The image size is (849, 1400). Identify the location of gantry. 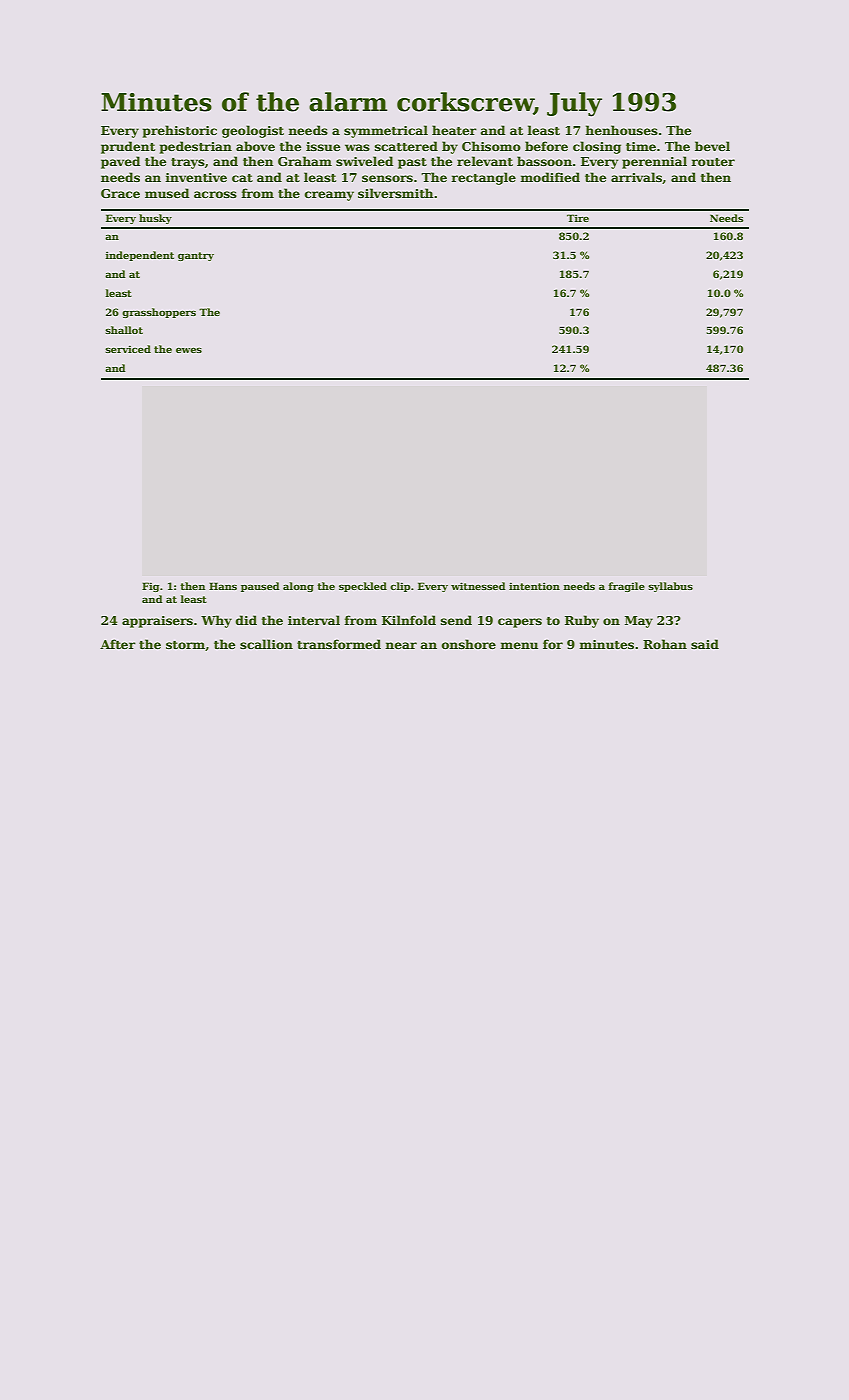
(196, 256).
